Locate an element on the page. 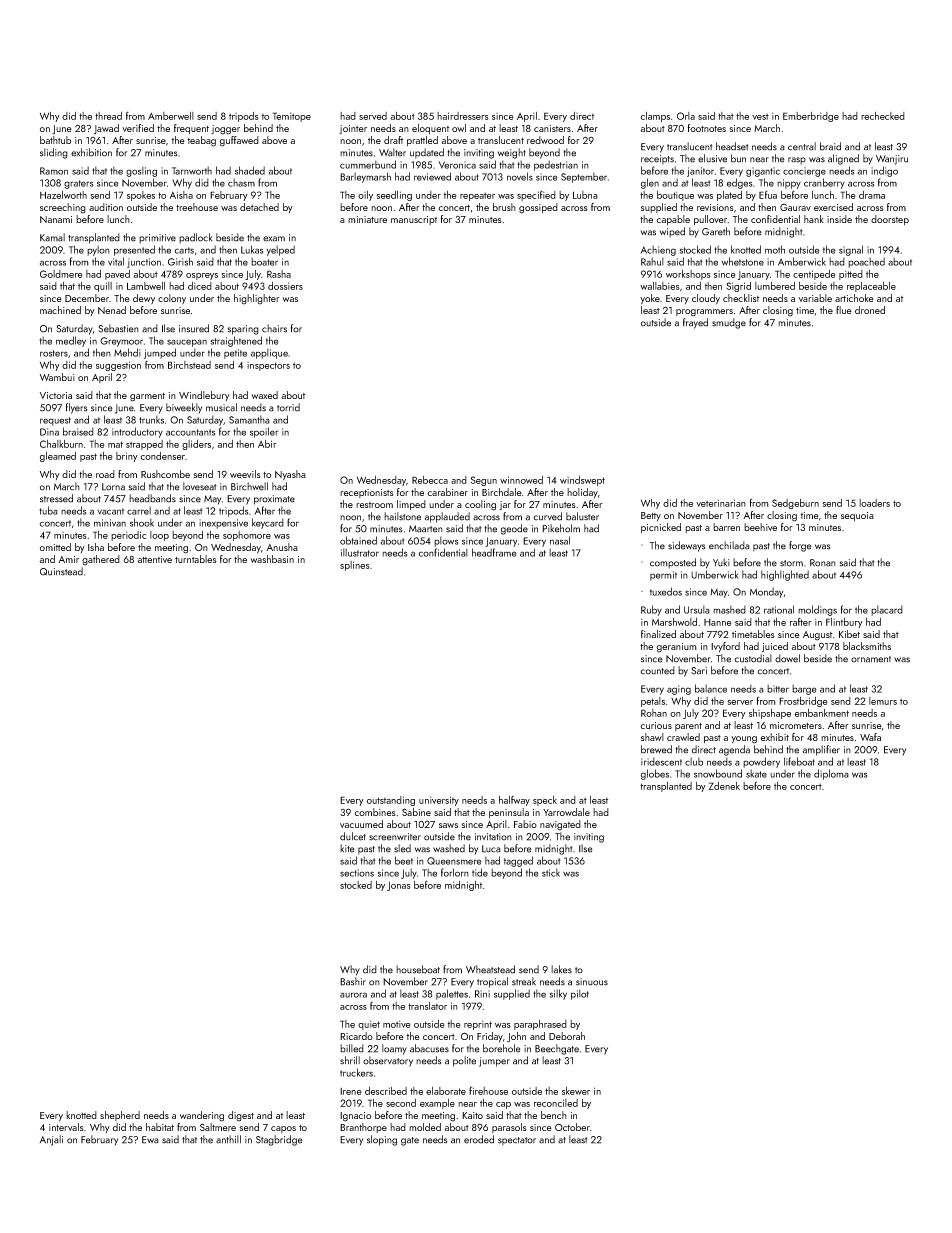 Image resolution: width=952 pixels, height=1233 pixels. kite is located at coordinates (347, 848).
